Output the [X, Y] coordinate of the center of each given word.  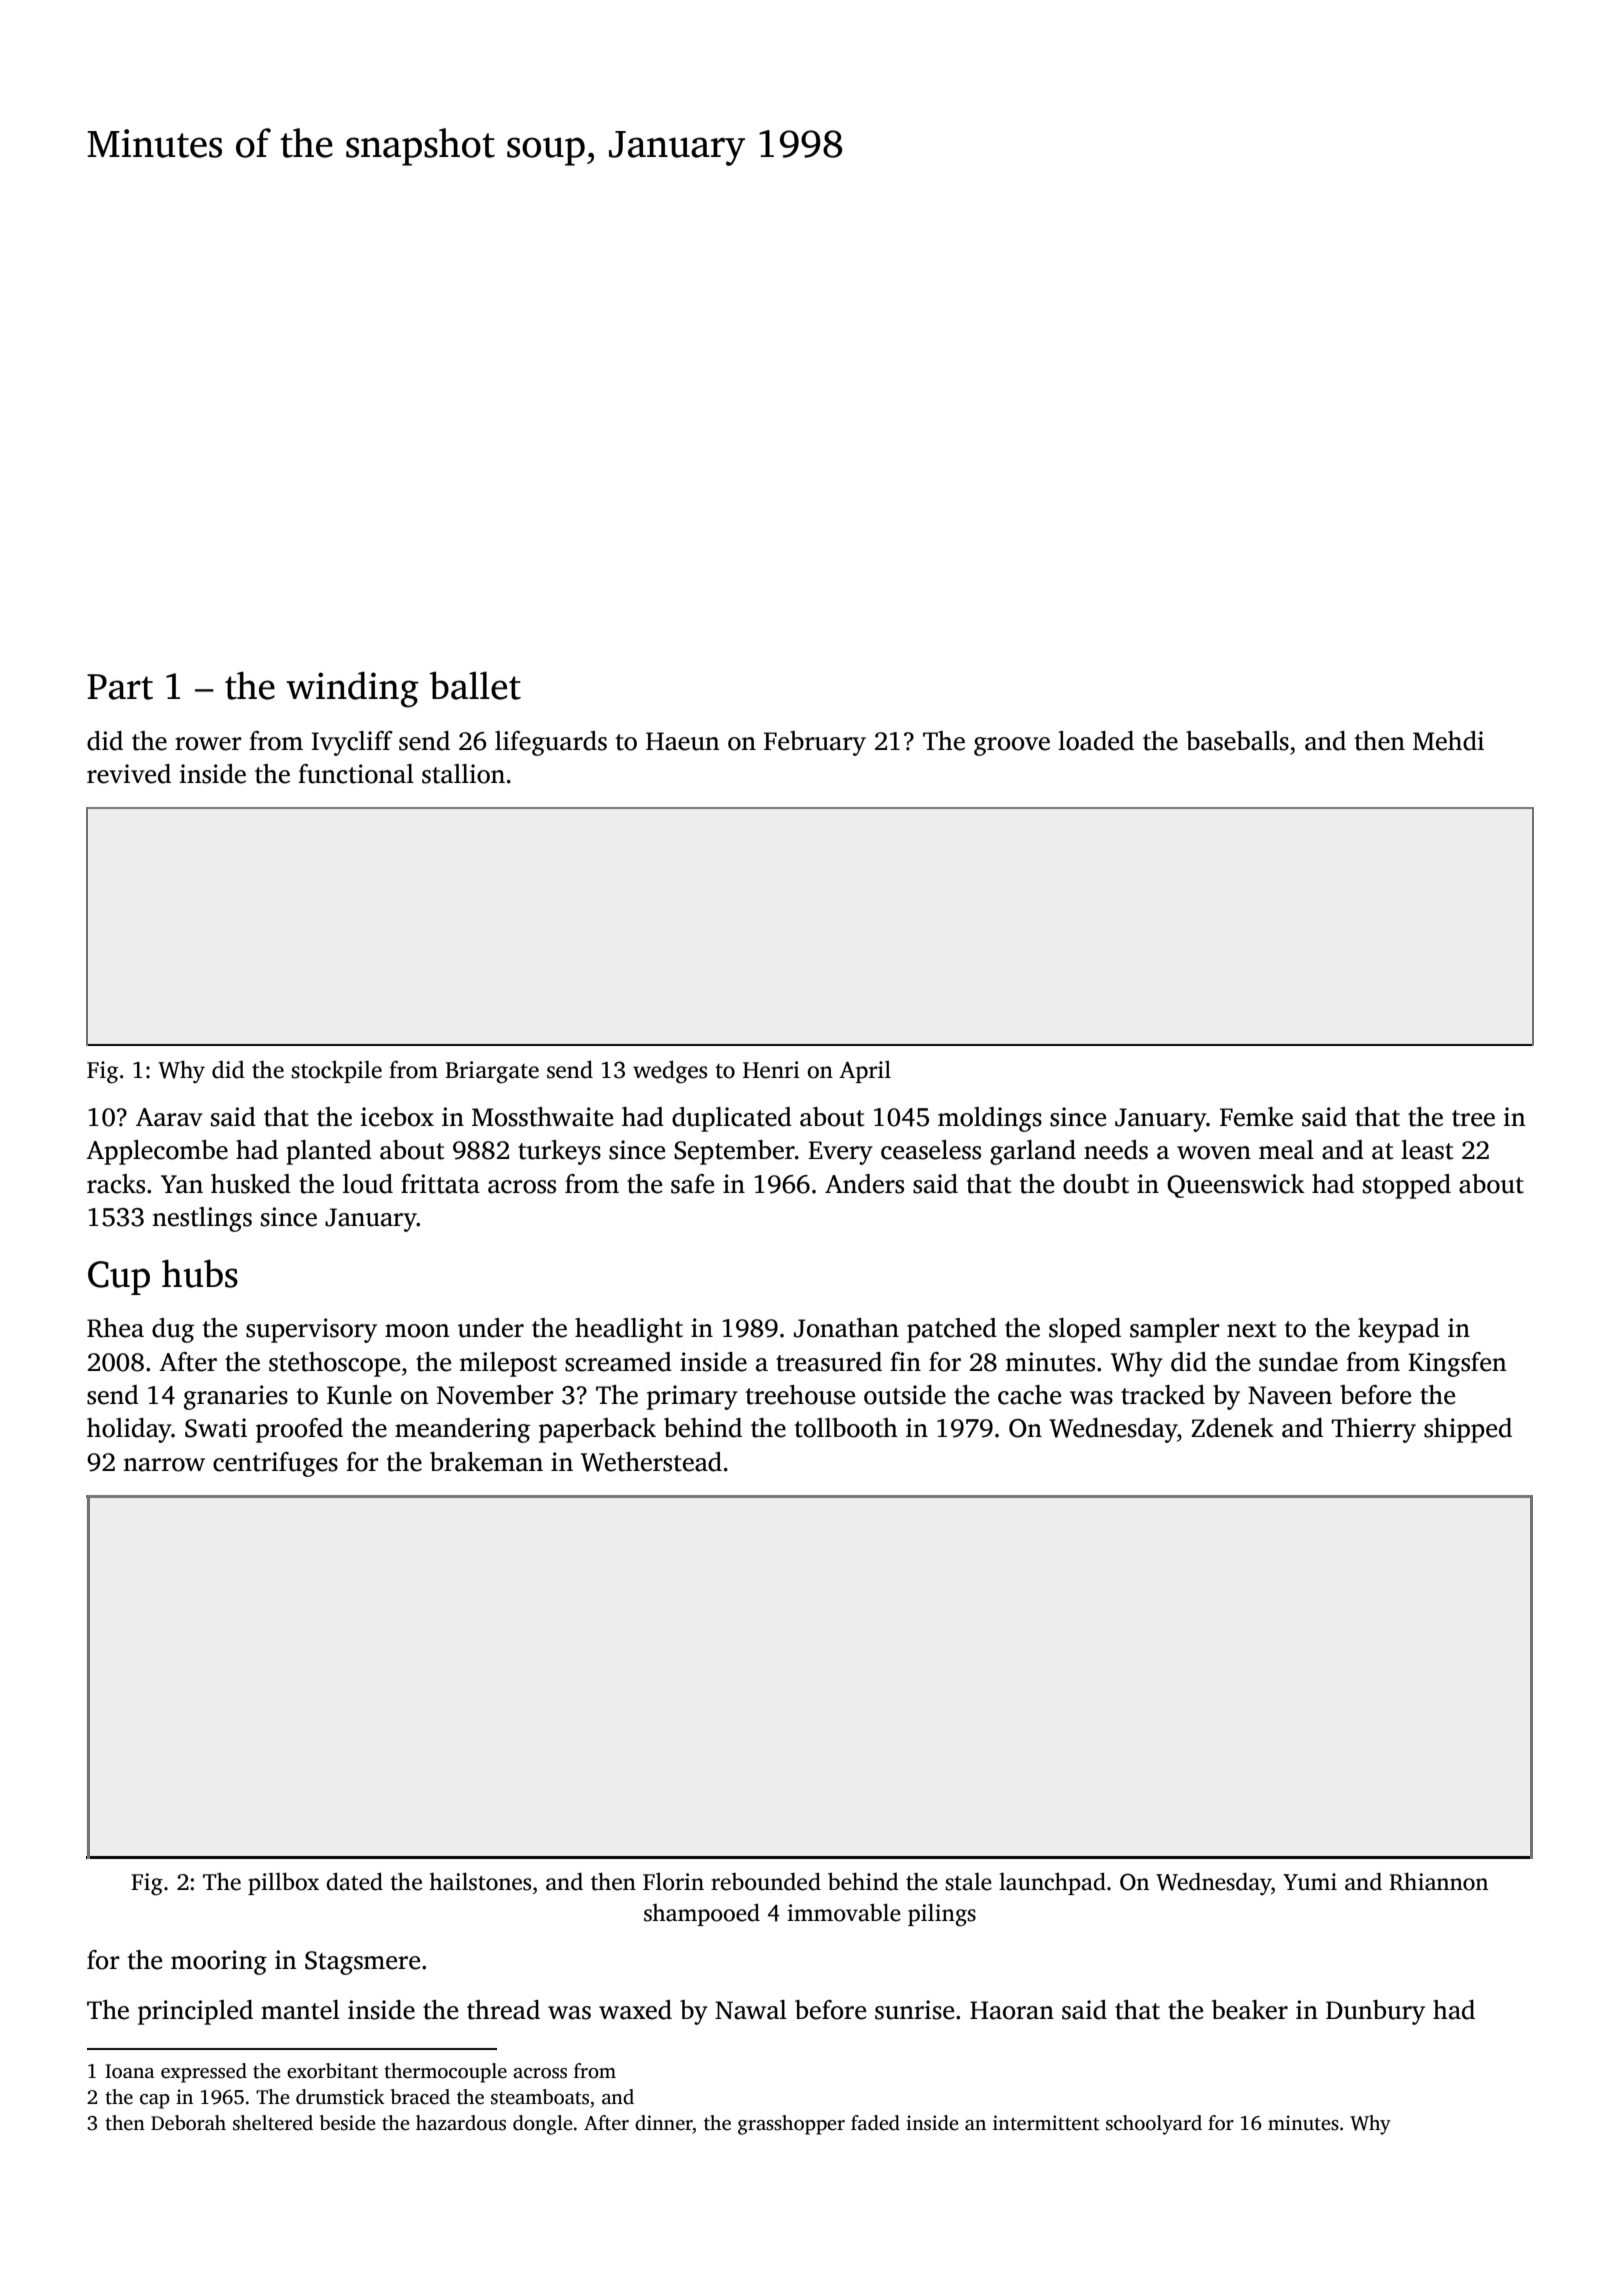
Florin [673, 1882]
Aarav [169, 1117]
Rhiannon [1438, 1881]
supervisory [311, 1330]
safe [692, 1184]
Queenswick [1236, 1186]
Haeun [682, 741]
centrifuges [275, 1464]
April [865, 1072]
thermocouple [445, 2073]
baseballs [1237, 741]
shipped [1468, 1430]
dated [354, 1881]
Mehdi [1448, 741]
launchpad [1052, 1883]
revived [129, 774]
